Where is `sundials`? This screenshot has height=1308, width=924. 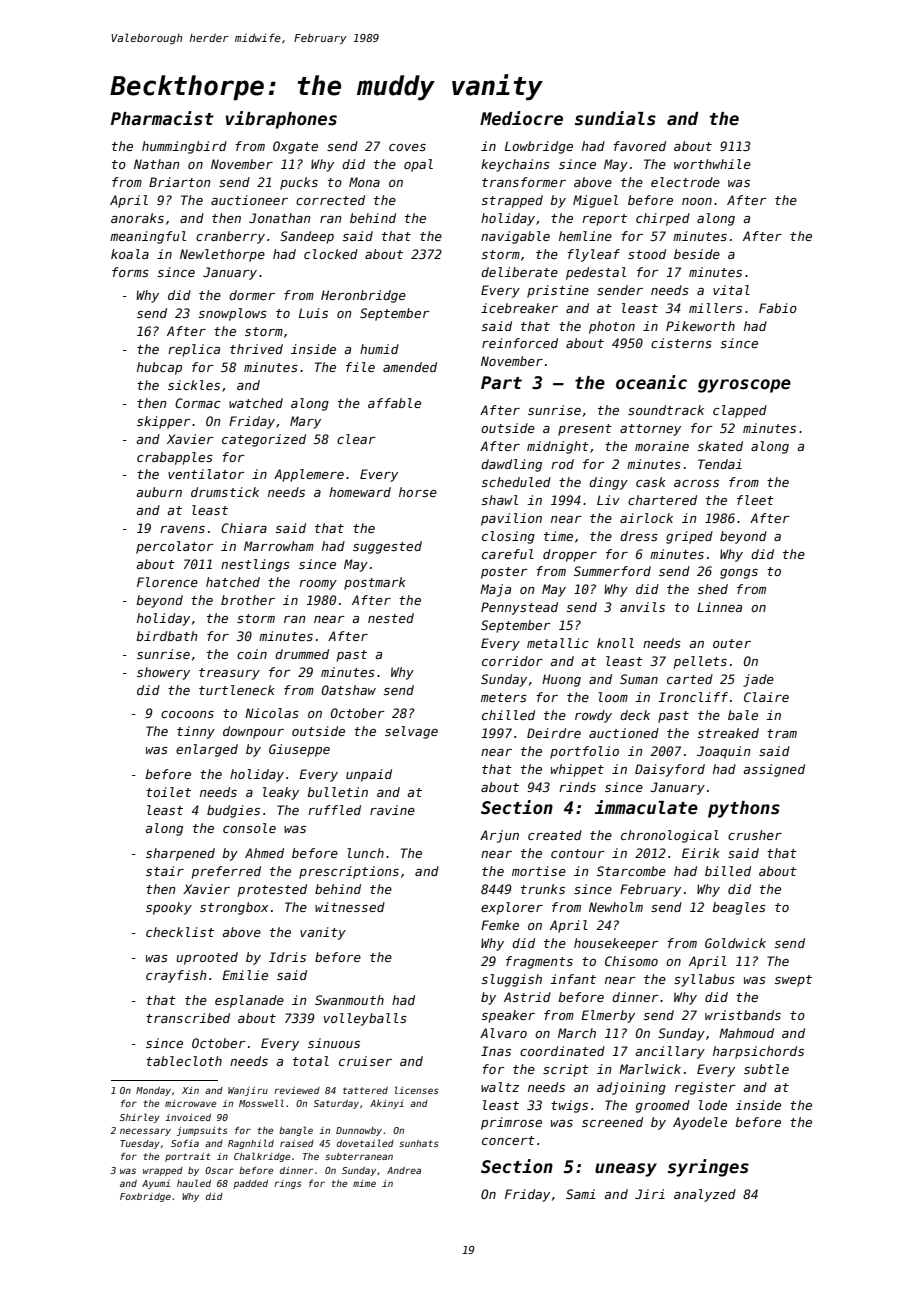 sundials is located at coordinates (615, 118).
